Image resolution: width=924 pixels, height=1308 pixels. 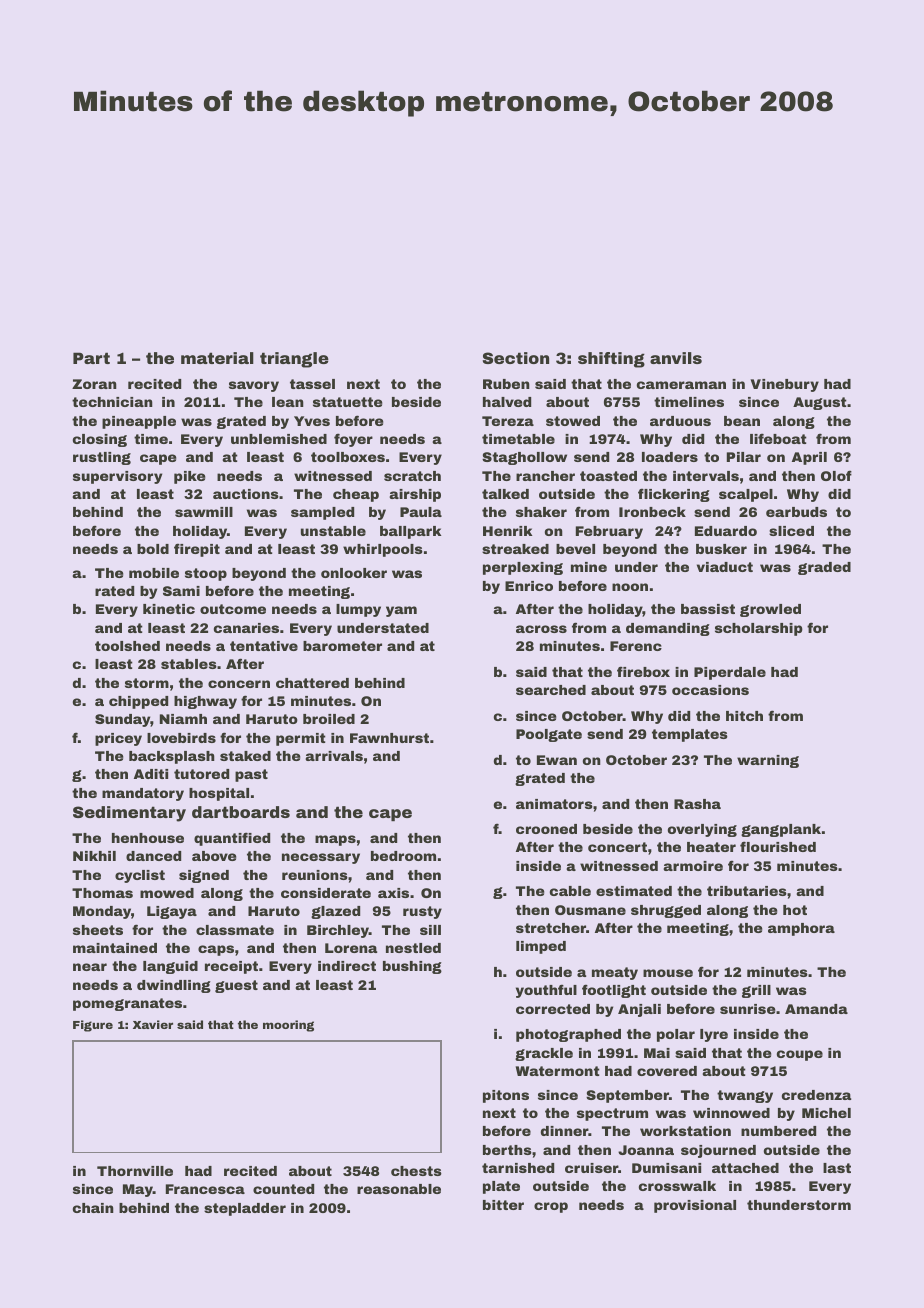 I want to click on counted, so click(x=283, y=1189).
